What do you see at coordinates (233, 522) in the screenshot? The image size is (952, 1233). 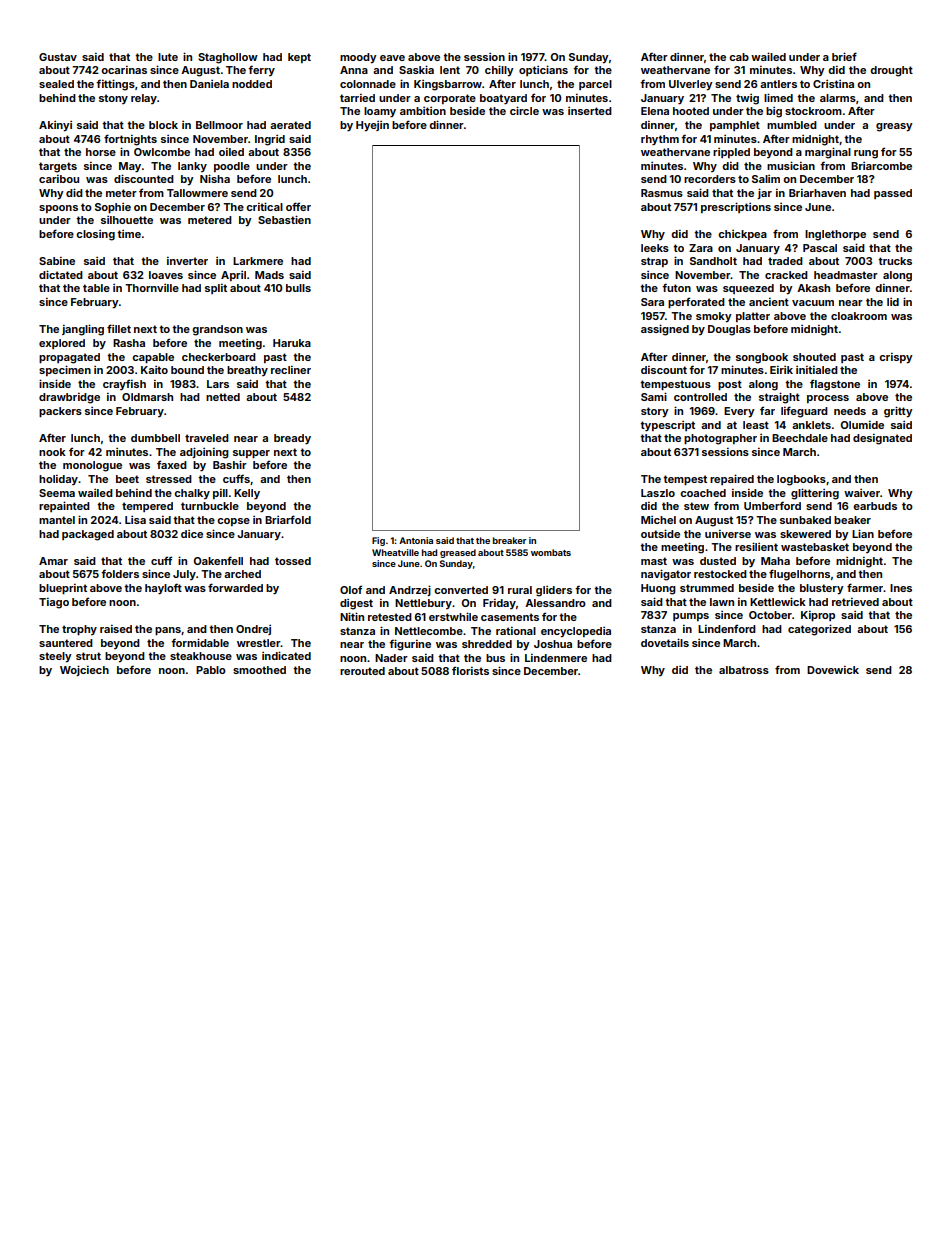 I see `copse` at bounding box center [233, 522].
